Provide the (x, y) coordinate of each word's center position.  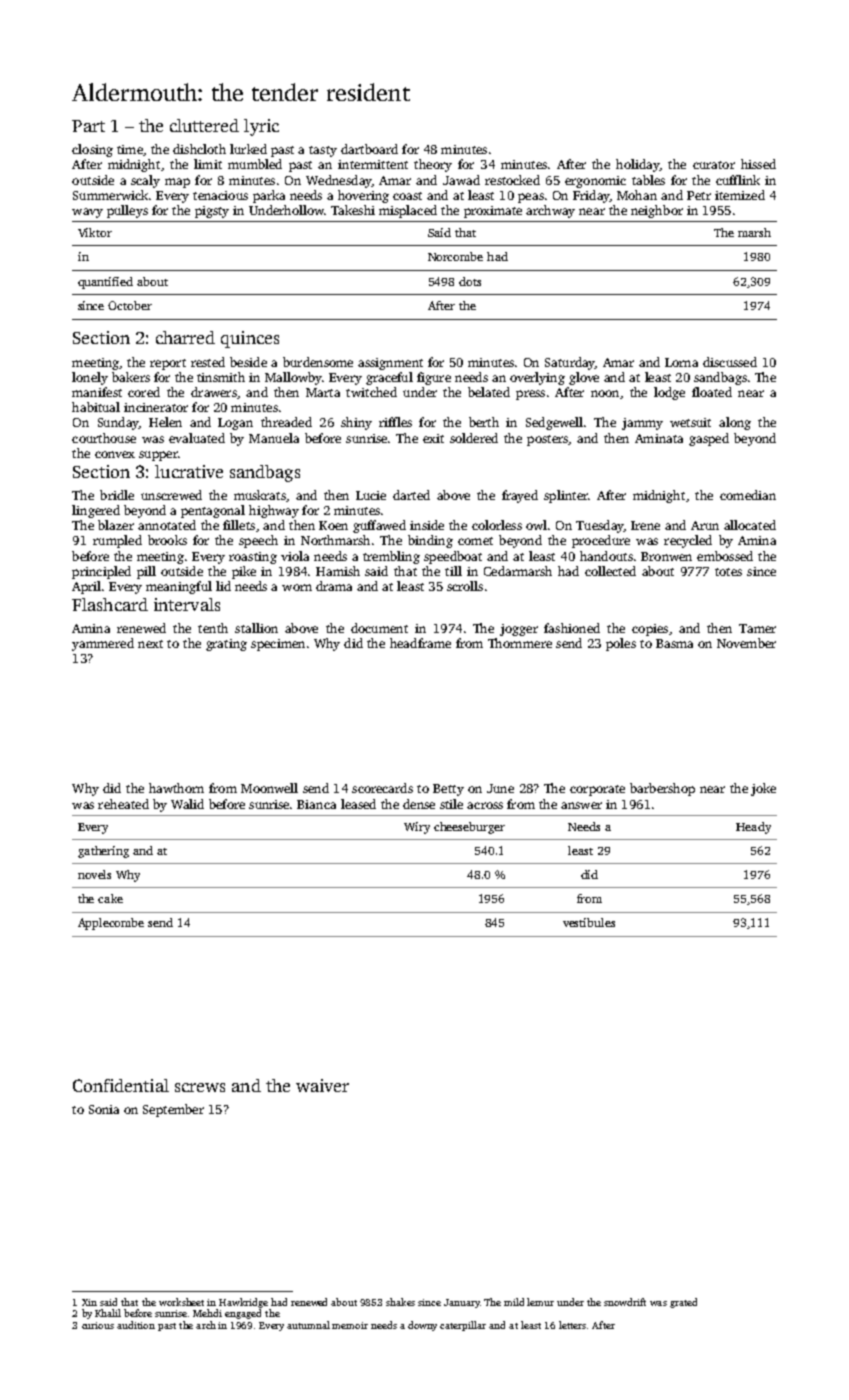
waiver (322, 1085)
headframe (420, 643)
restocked (512, 180)
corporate (597, 790)
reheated (123, 804)
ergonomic (595, 182)
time (130, 149)
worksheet (181, 1302)
